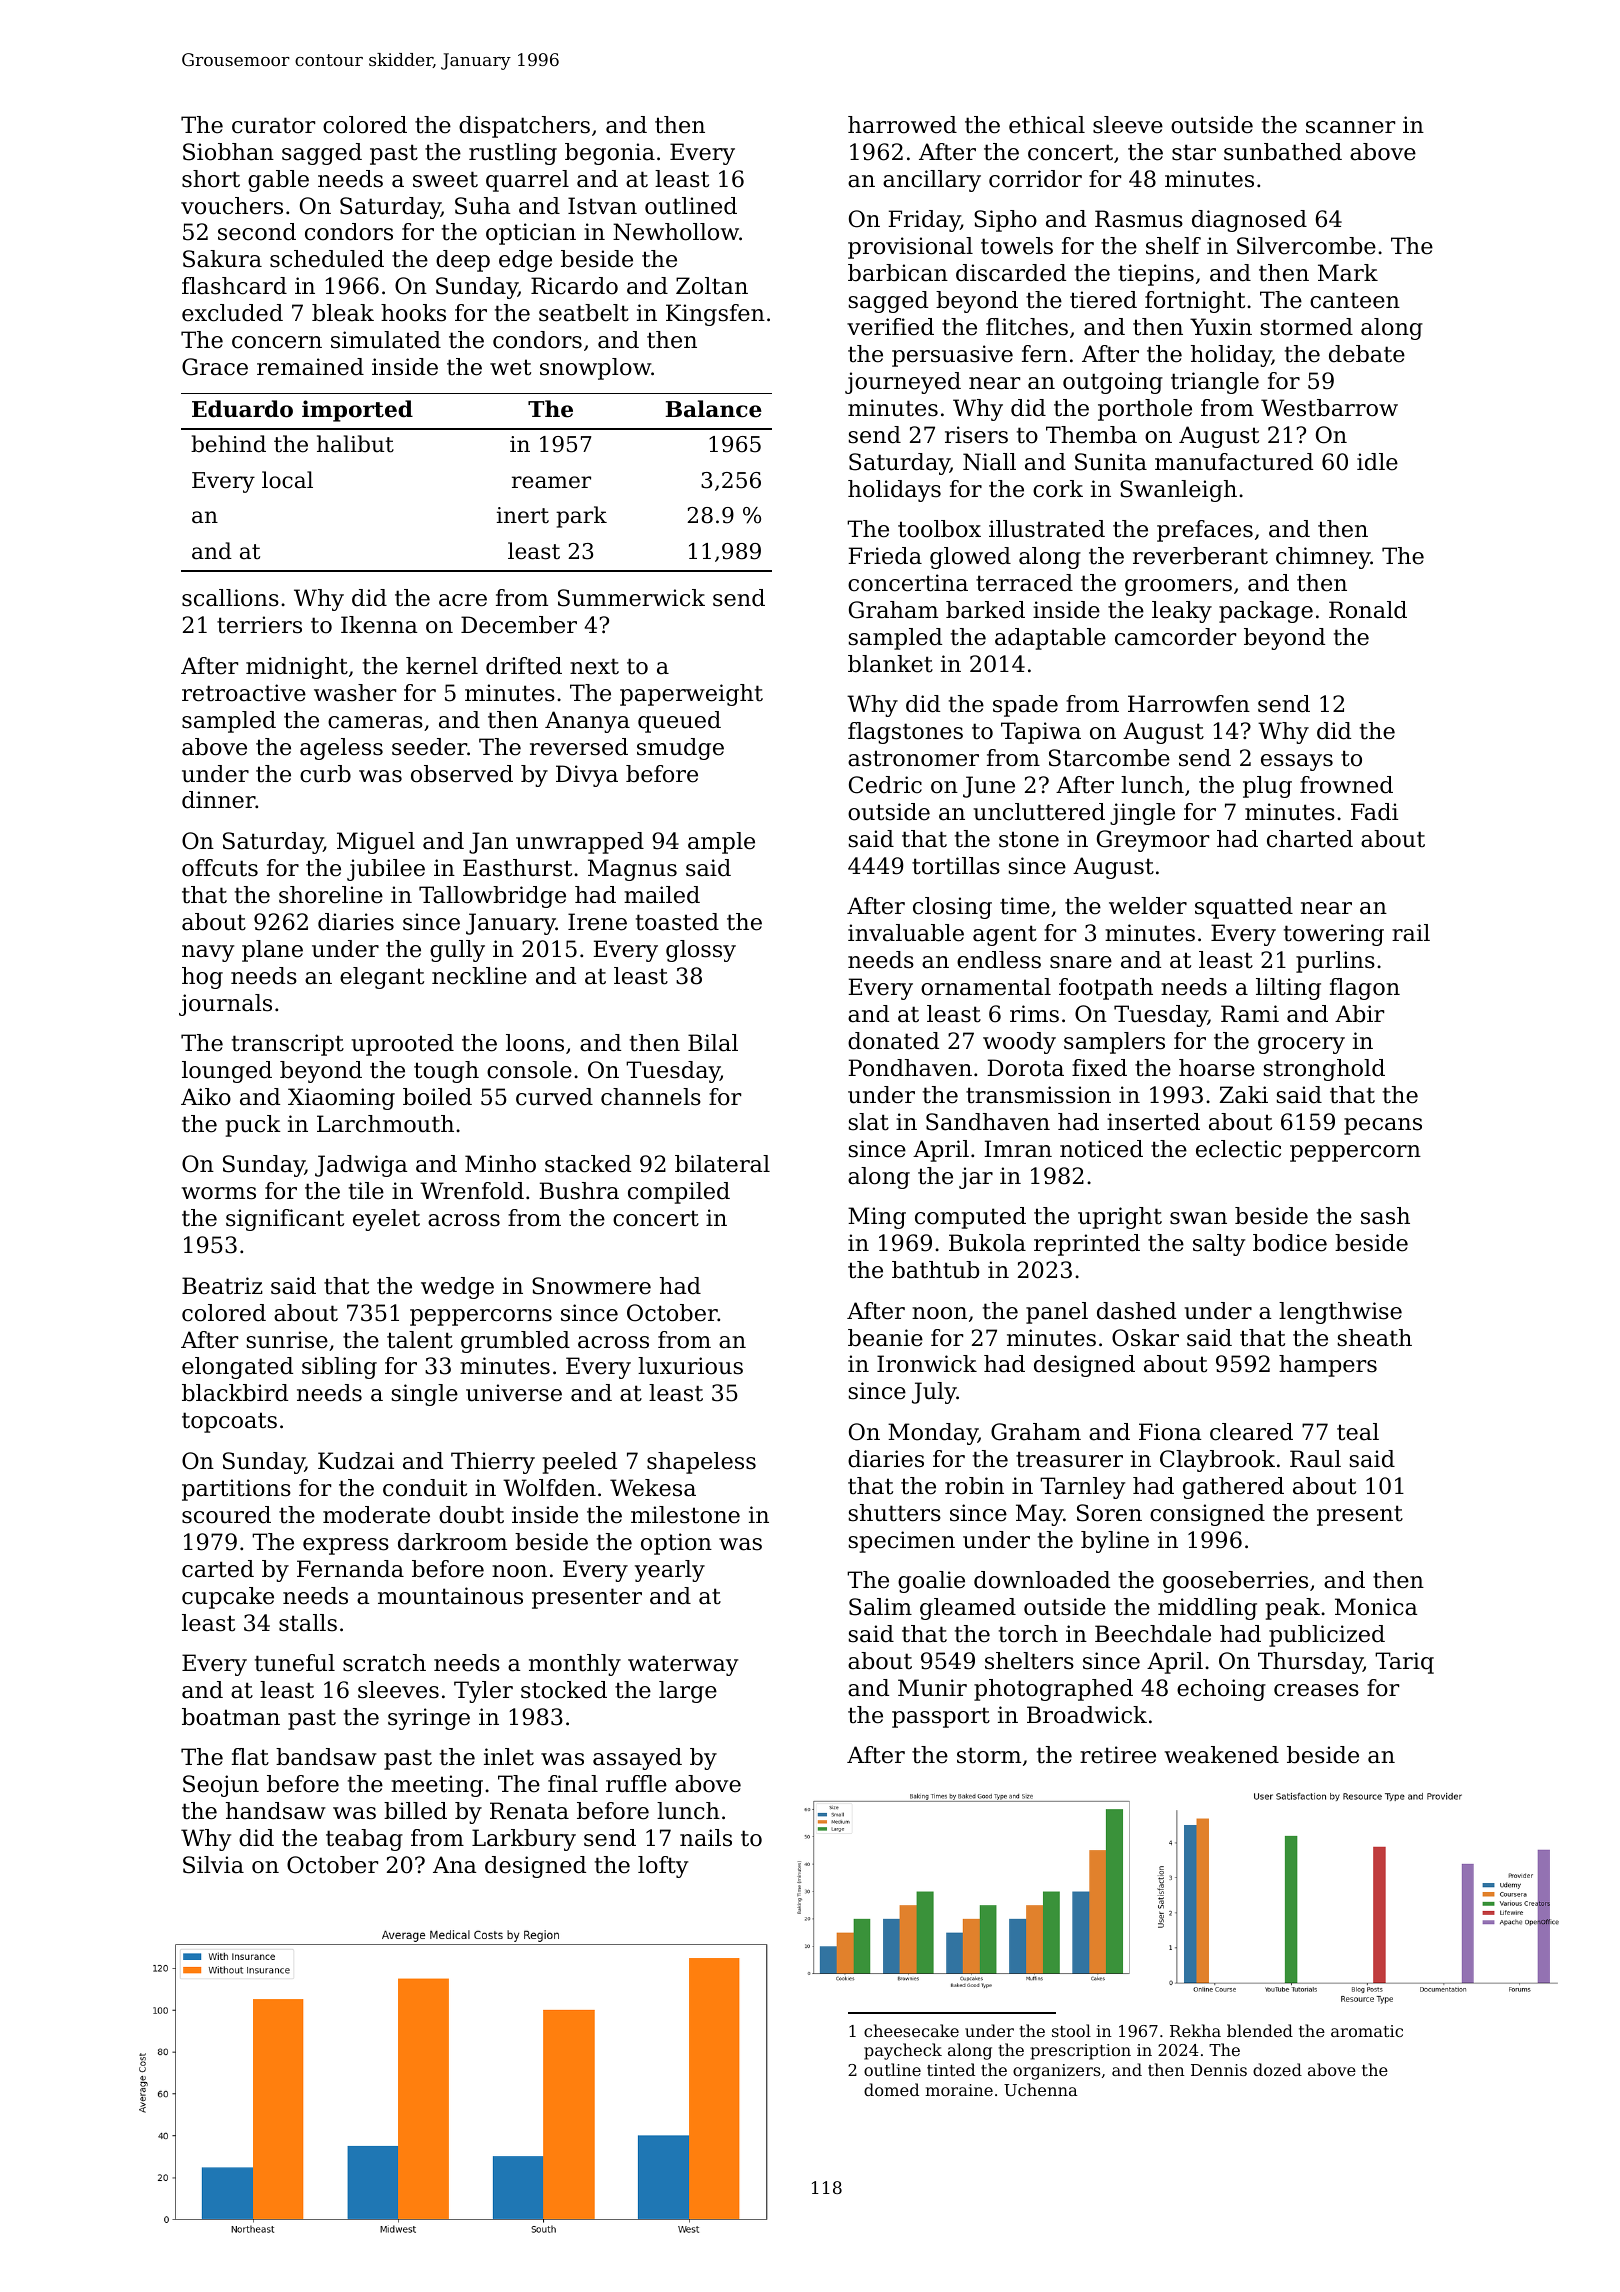  I want to click on persuasive, so click(952, 356).
